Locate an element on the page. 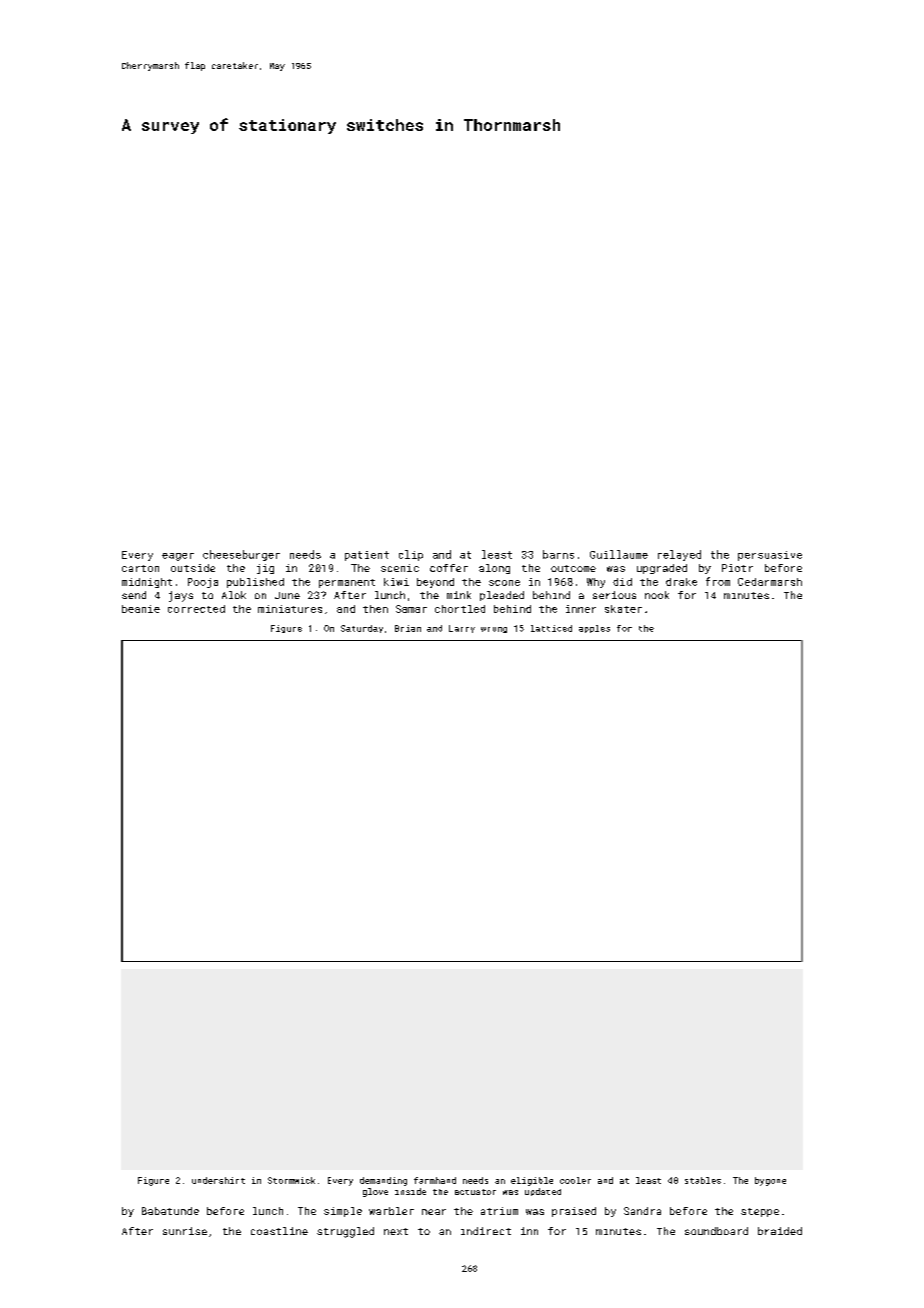 The image size is (924, 1308). undershirt is located at coordinates (218, 1180).
